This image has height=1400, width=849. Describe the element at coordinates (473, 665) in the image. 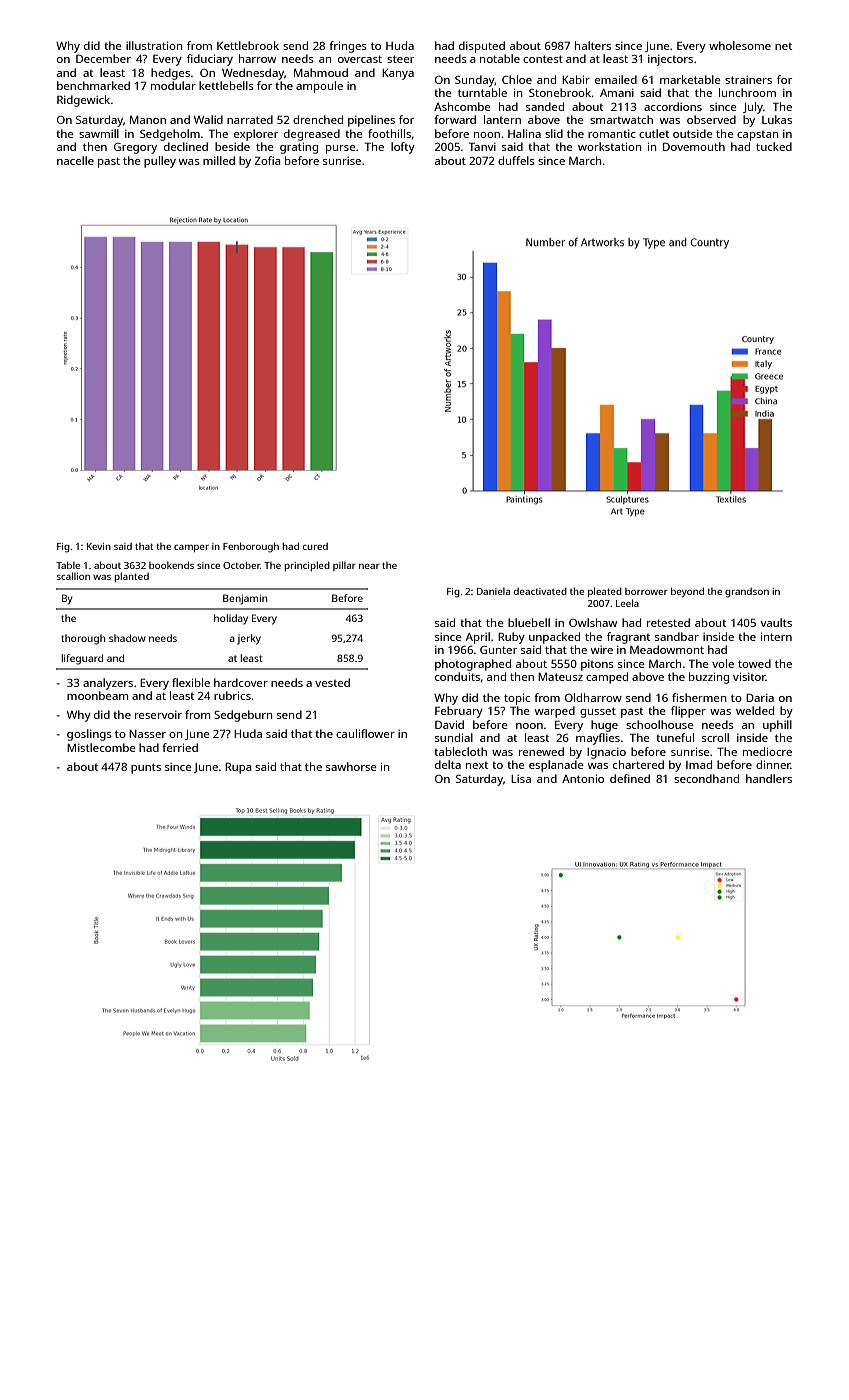

I see `photographed` at that location.
